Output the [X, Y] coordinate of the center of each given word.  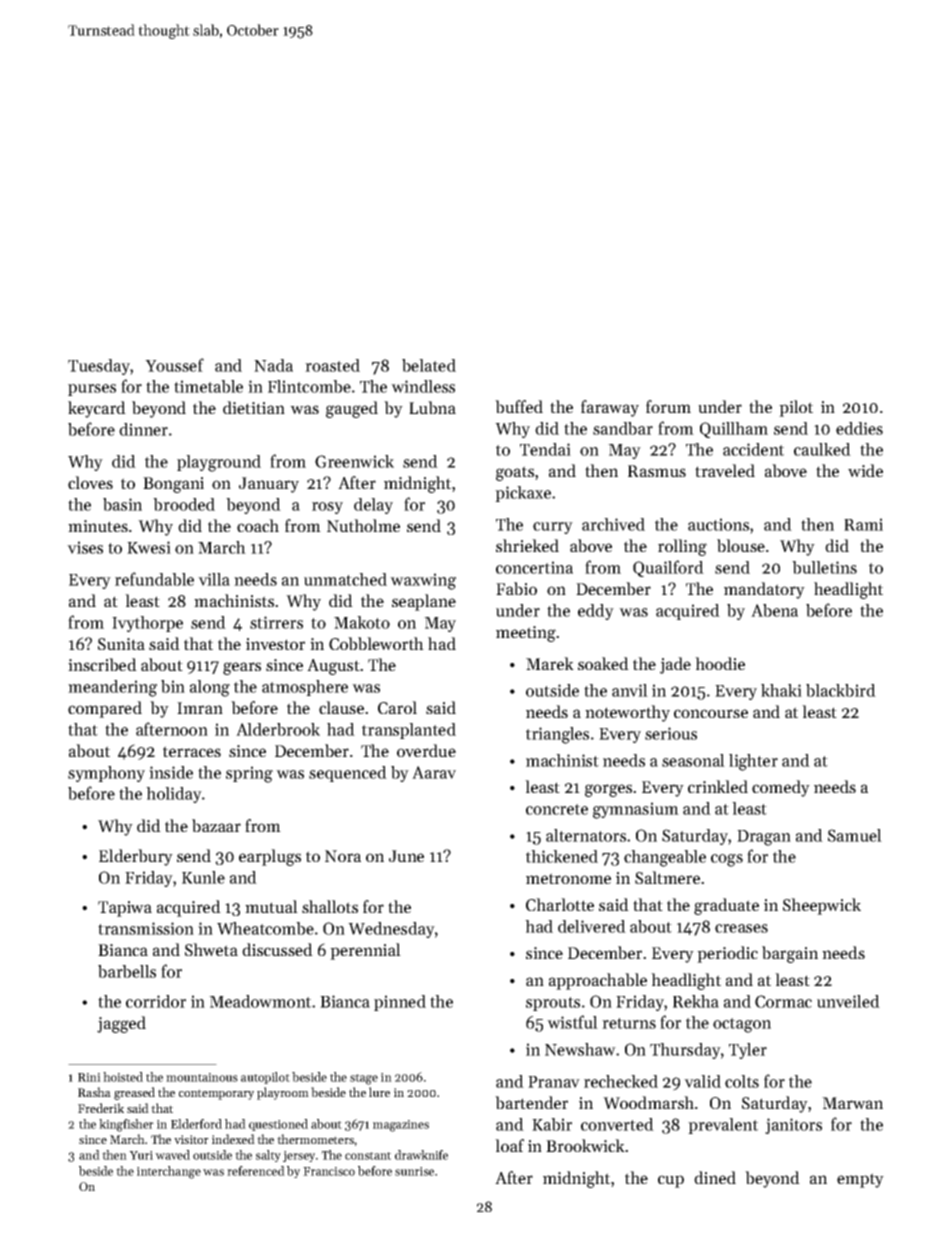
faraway [610, 408]
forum [668, 406]
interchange [169, 1172]
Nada [273, 365]
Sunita [121, 644]
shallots [330, 906]
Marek [550, 663]
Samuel [855, 835]
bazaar [216, 825]
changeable [665, 858]
